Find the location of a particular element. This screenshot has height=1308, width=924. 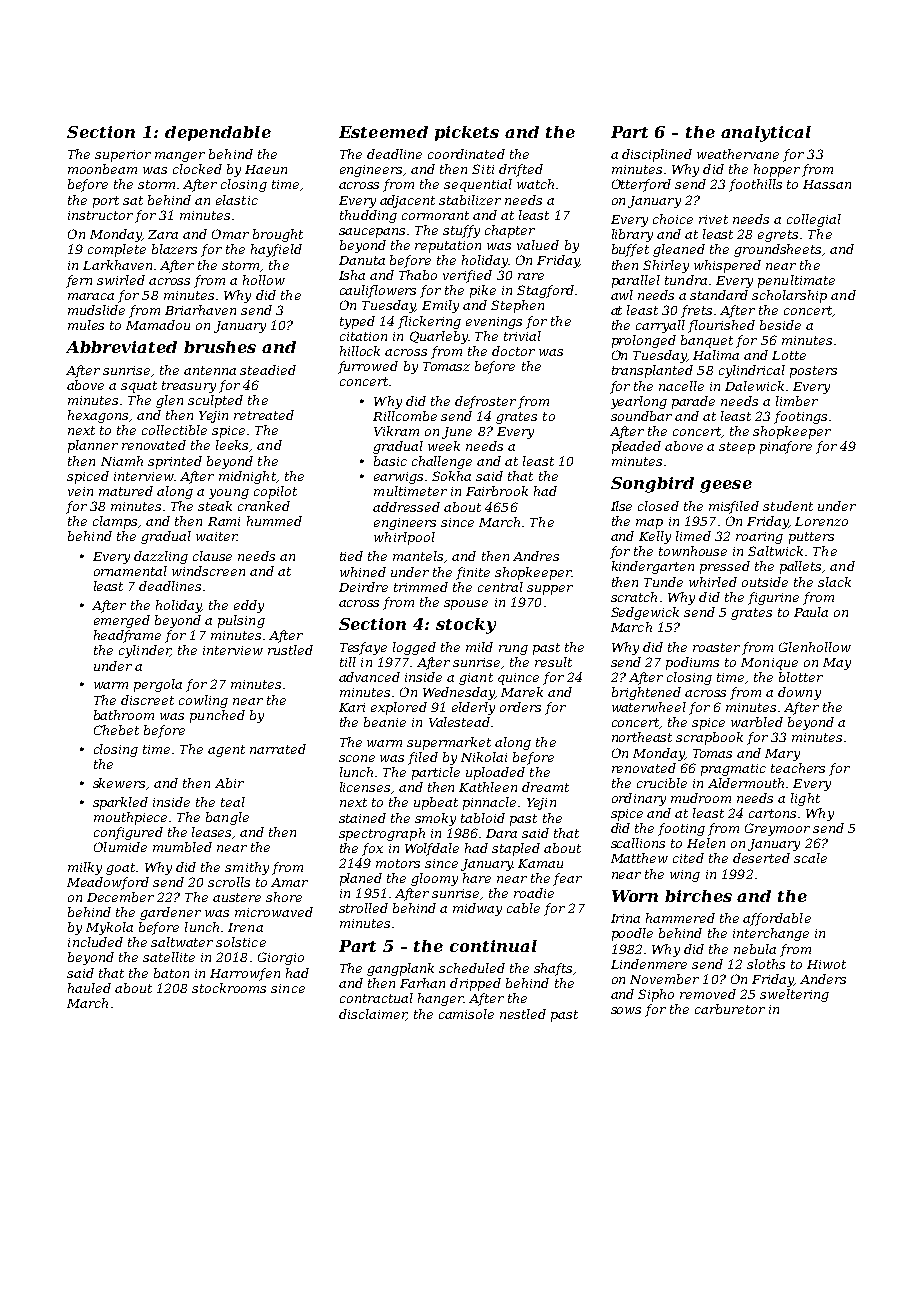

reputation is located at coordinates (448, 247).
